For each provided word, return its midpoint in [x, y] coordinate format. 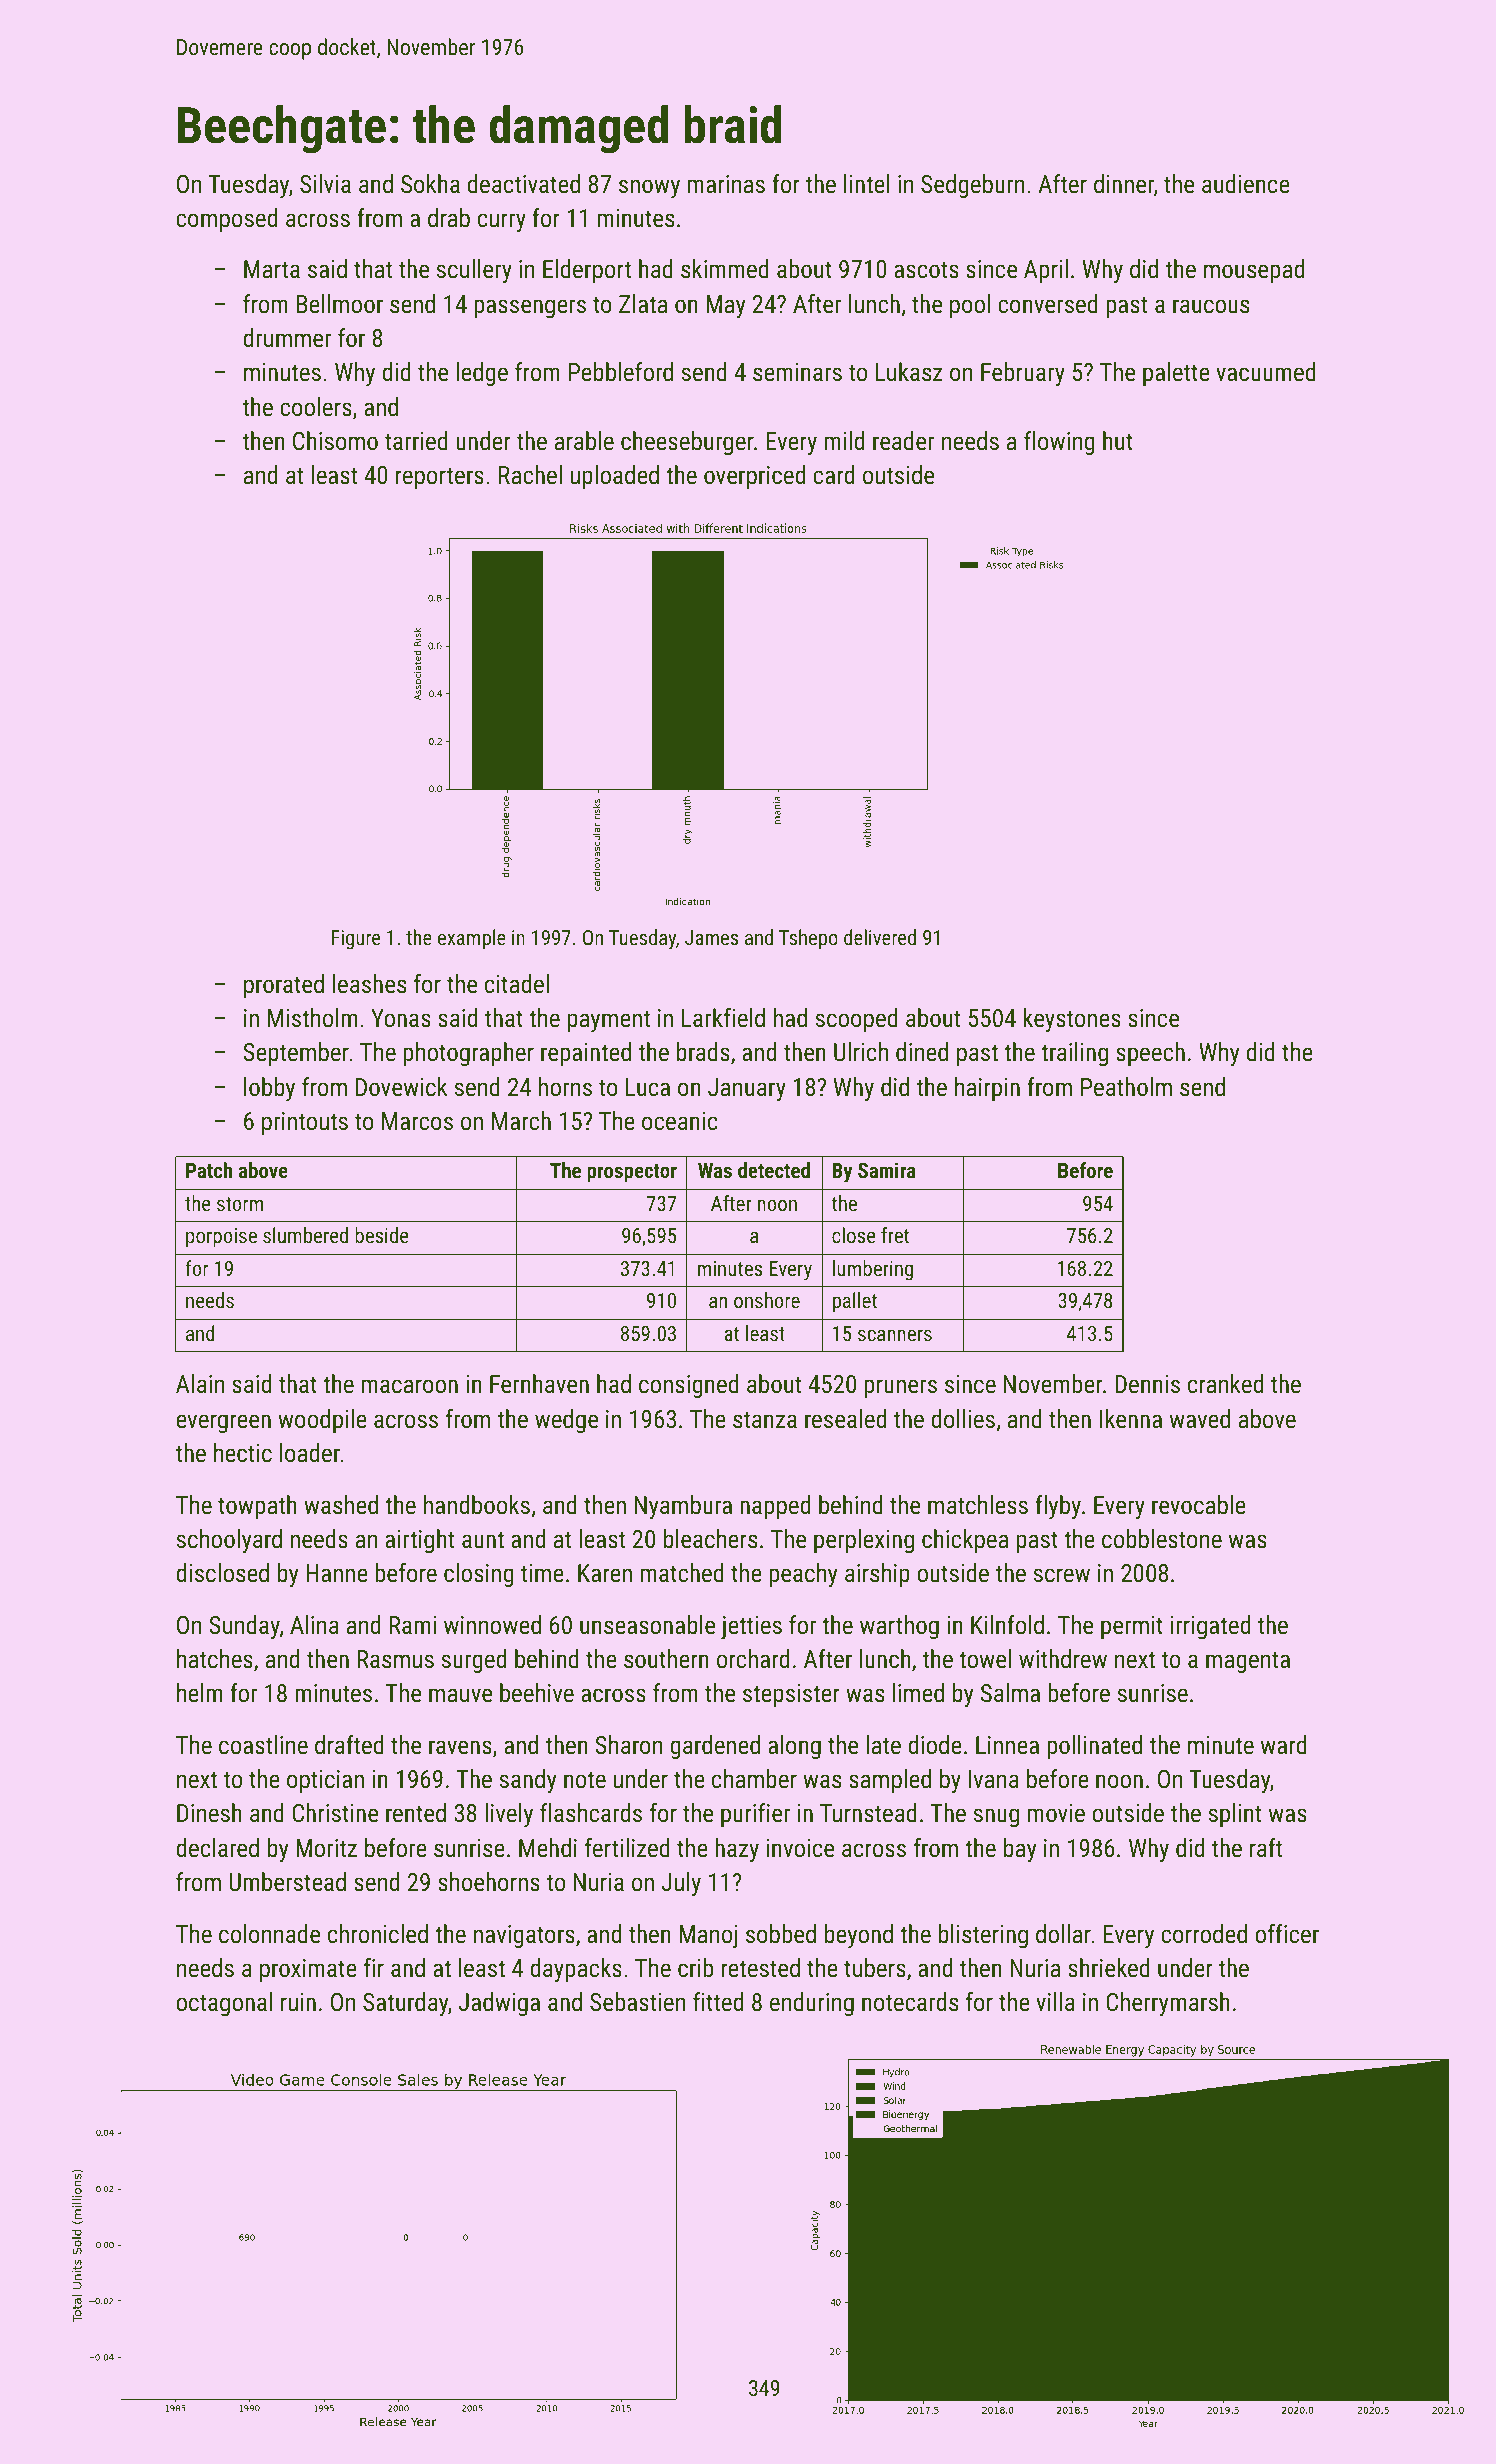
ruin [298, 2002]
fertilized [627, 1847]
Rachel [530, 474]
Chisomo [335, 440]
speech [1150, 1054]
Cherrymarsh [1168, 2004]
